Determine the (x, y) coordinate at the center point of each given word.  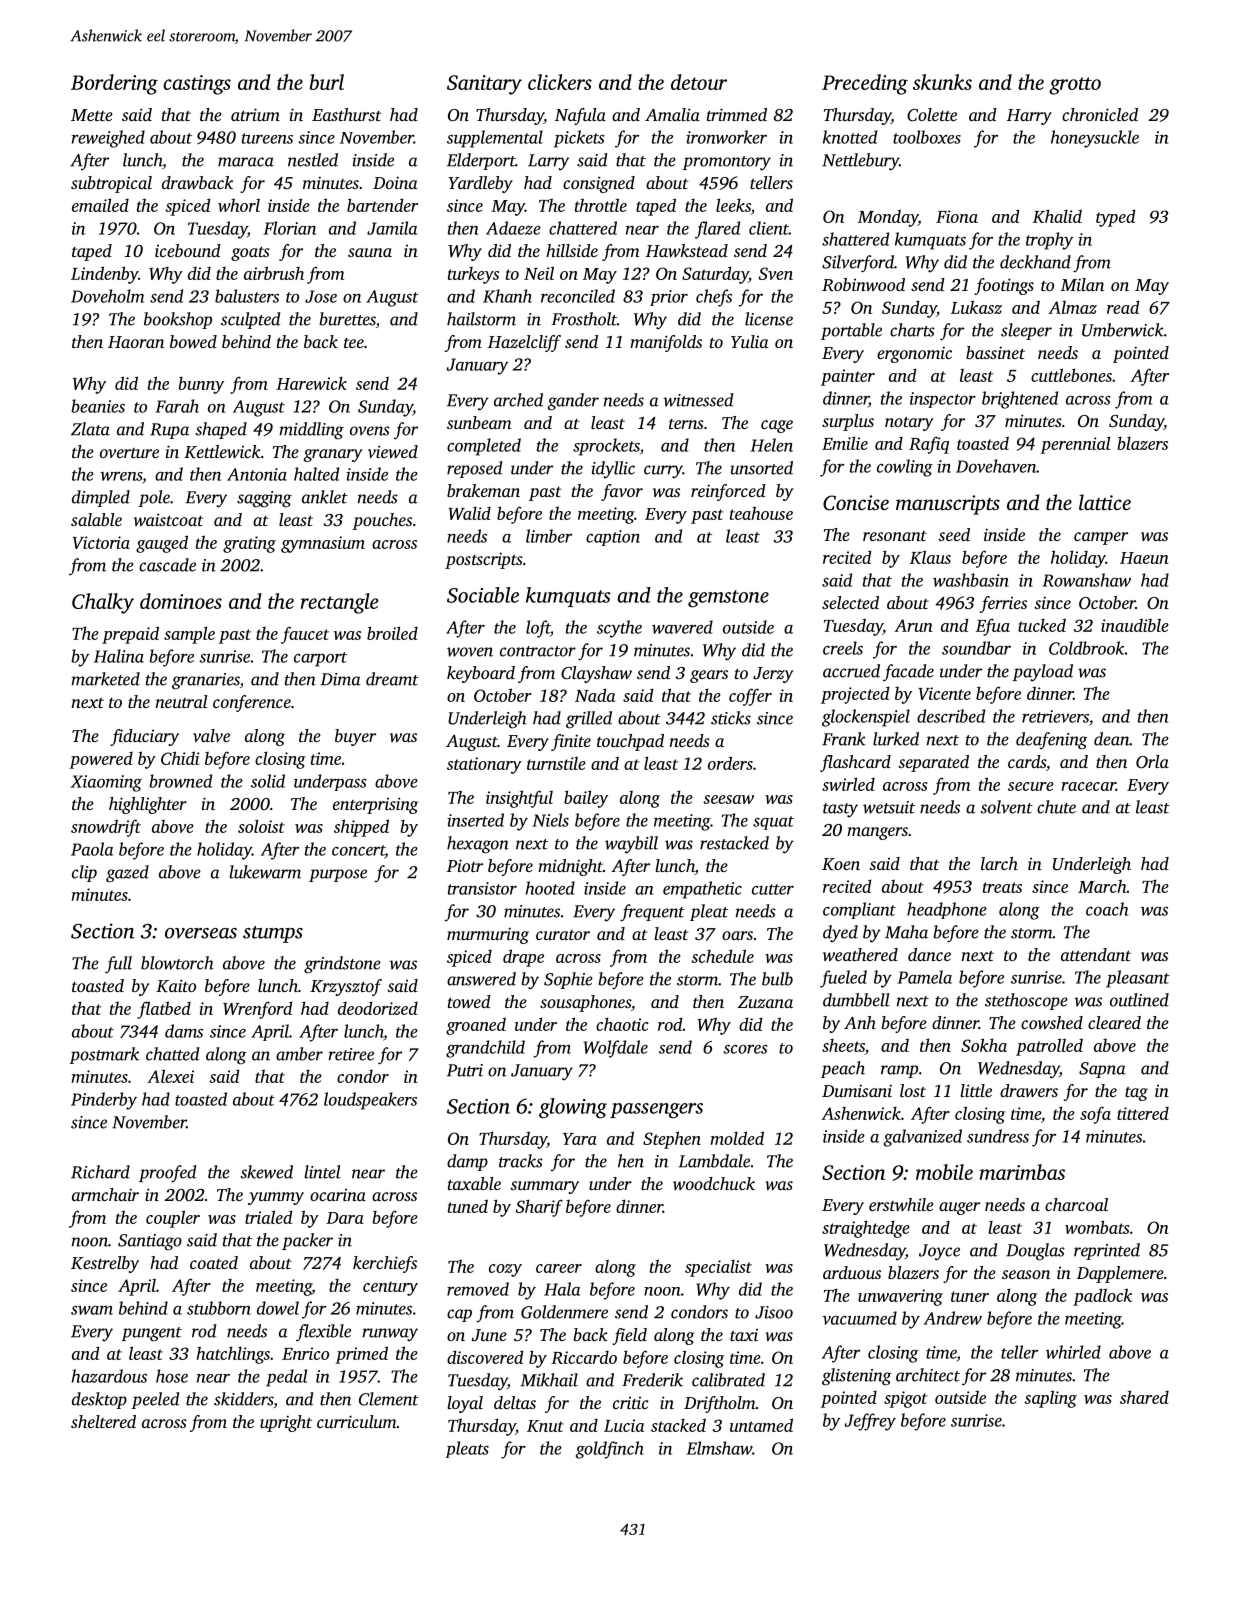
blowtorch (177, 963)
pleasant (1138, 979)
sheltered (103, 1421)
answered (481, 979)
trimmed (737, 114)
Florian (289, 228)
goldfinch (610, 1450)
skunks (942, 82)
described (951, 716)
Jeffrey (870, 1422)
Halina (119, 656)
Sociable (483, 595)
